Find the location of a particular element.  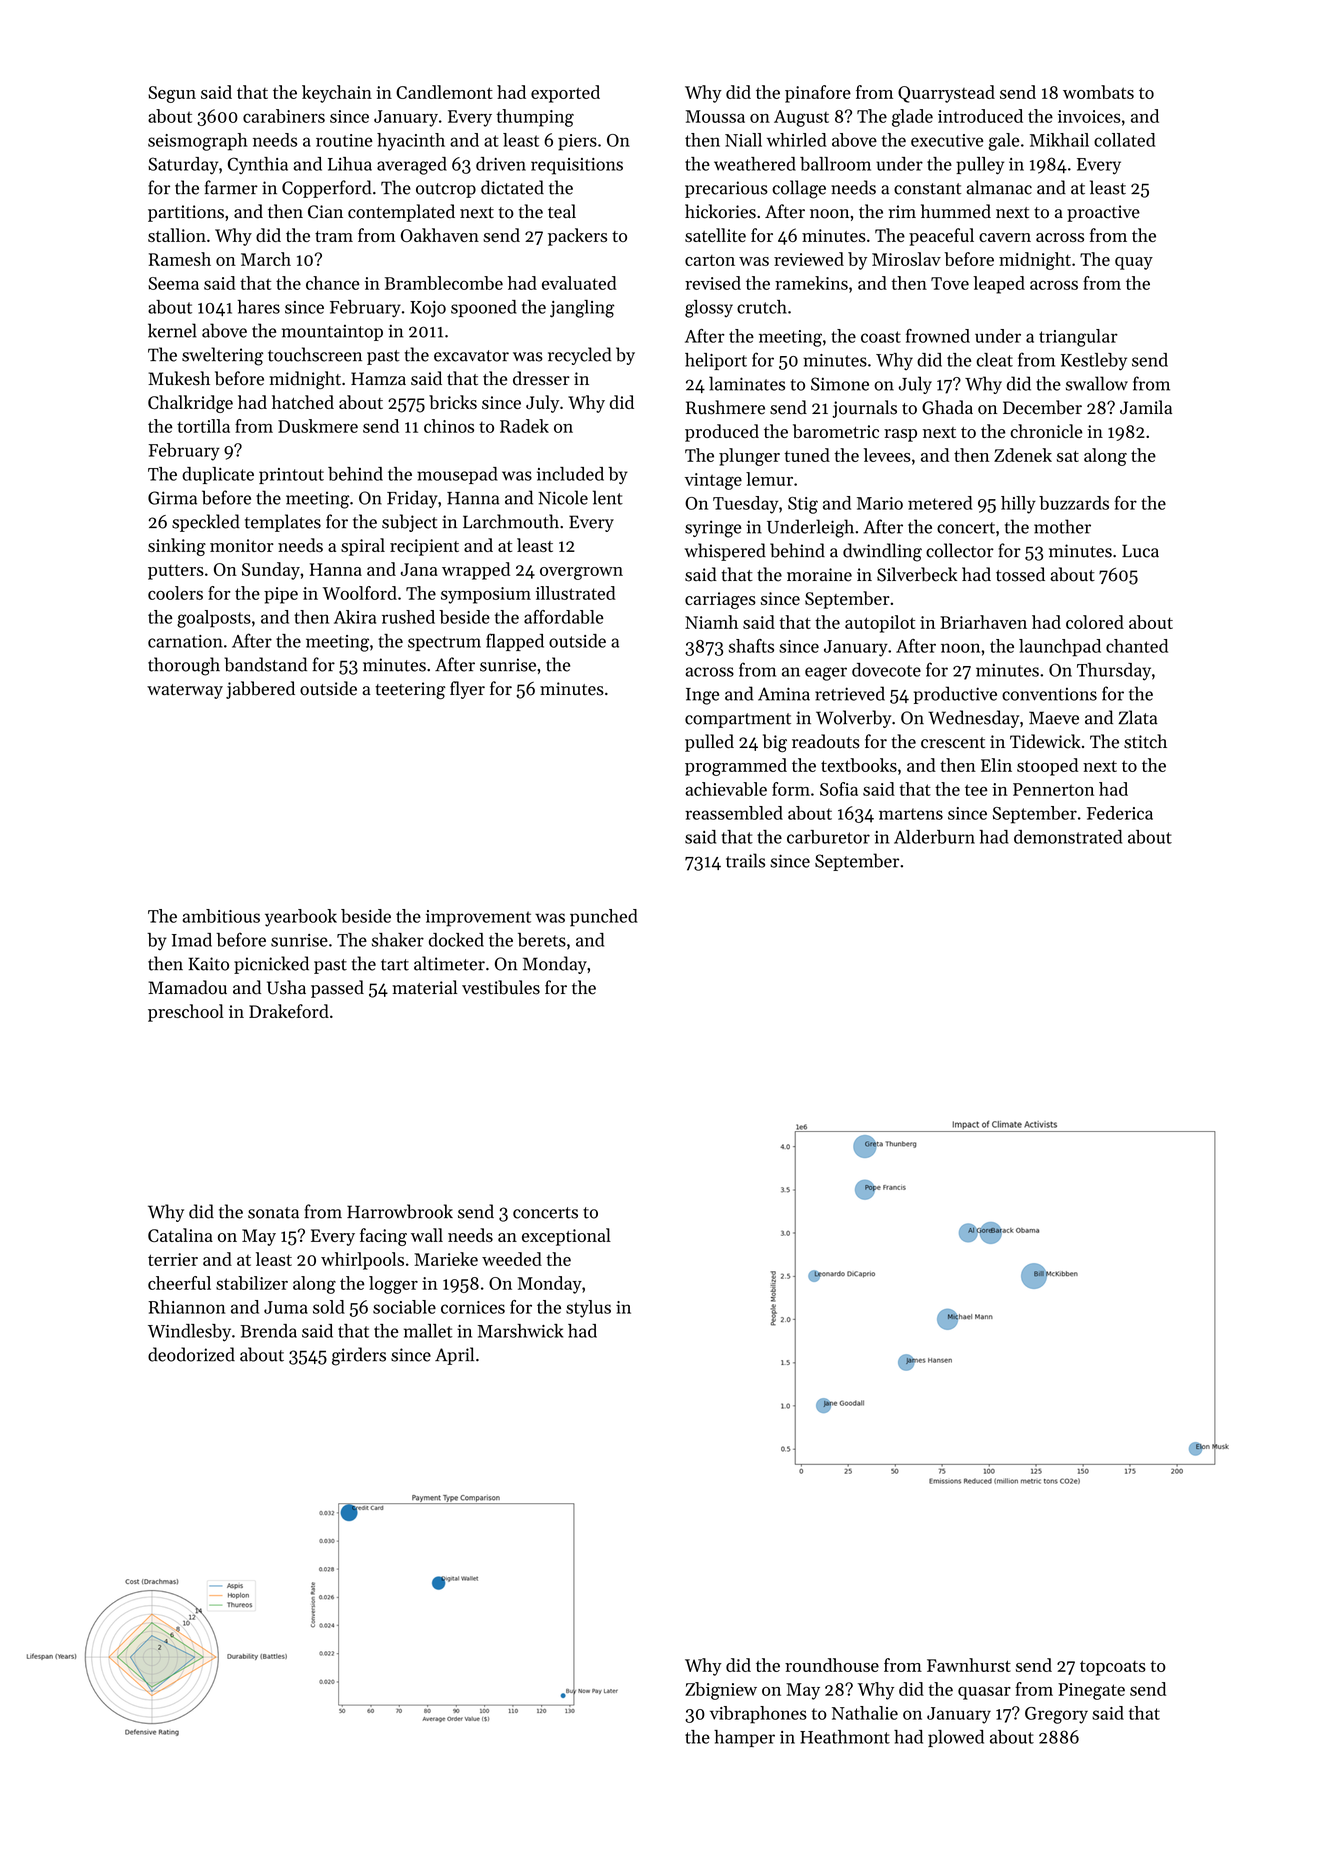

rasp is located at coordinates (900, 435).
